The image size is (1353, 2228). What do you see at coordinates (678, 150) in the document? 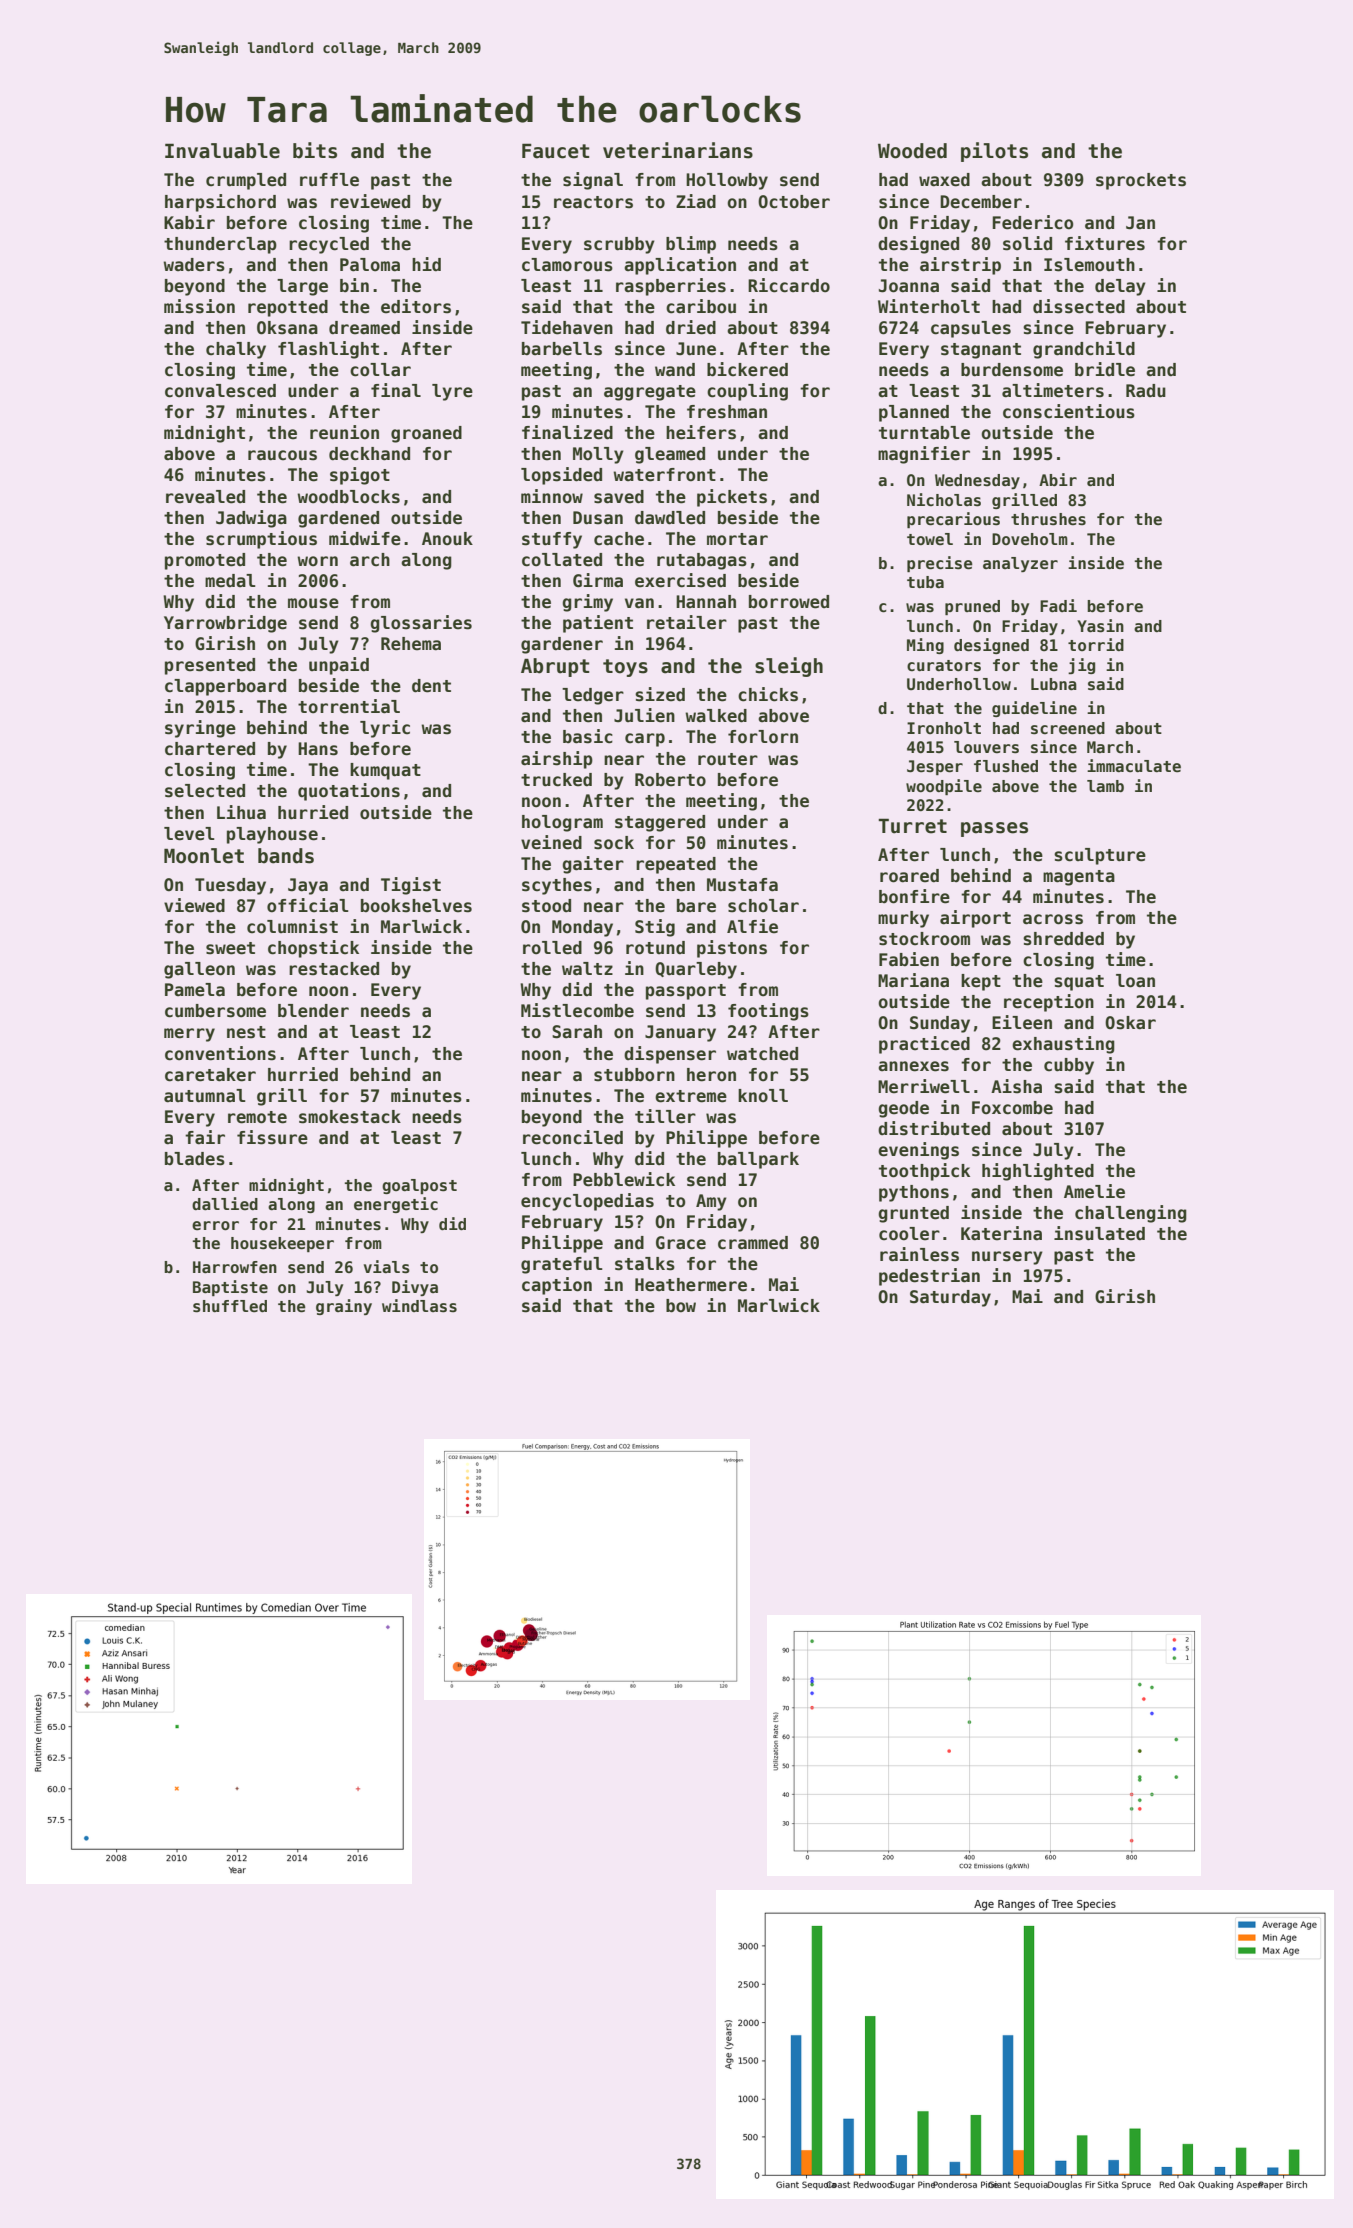
I see `veterinarians` at bounding box center [678, 150].
